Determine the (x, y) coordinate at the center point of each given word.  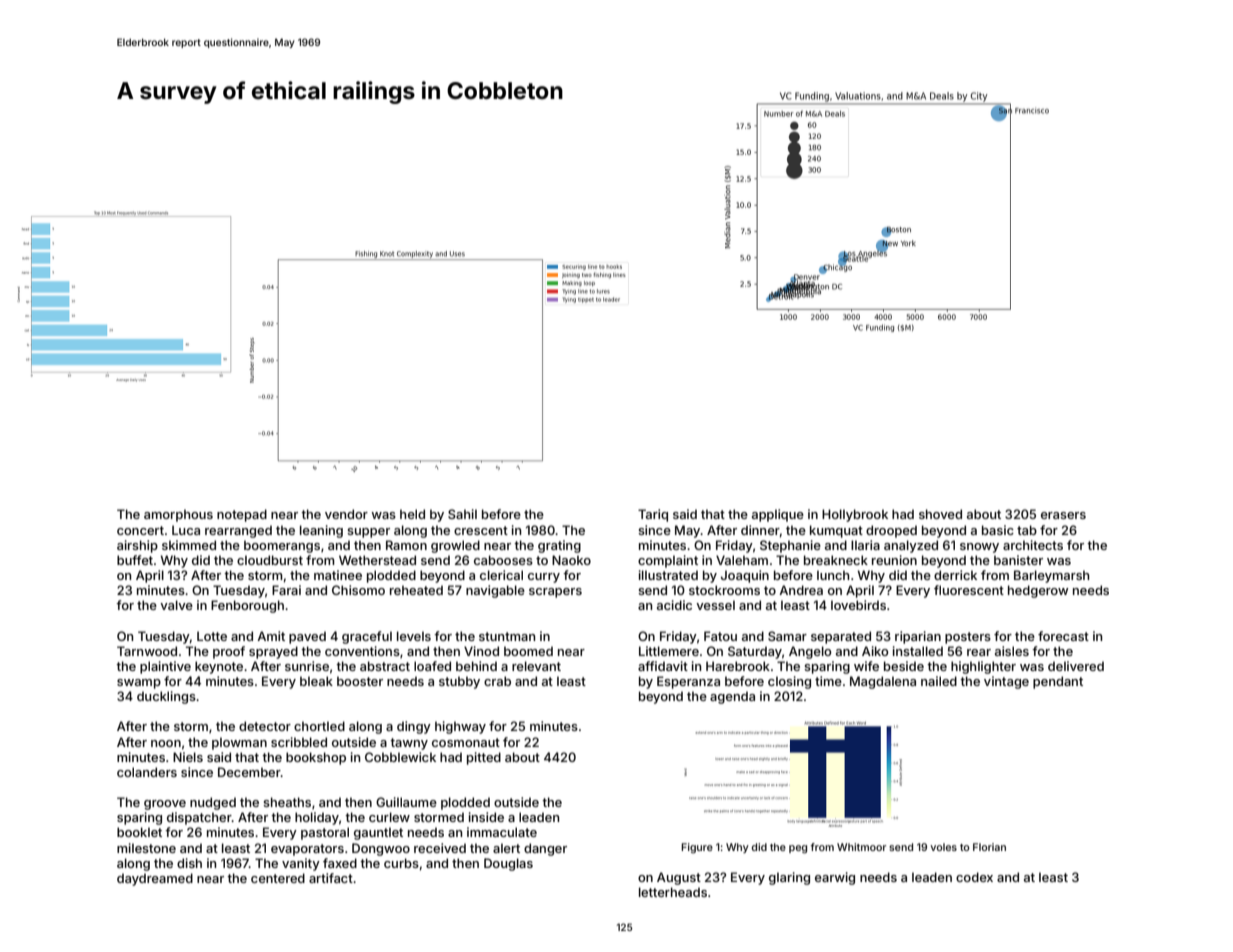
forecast (1063, 636)
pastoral (325, 833)
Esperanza (688, 682)
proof (229, 652)
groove (165, 805)
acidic (674, 605)
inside (486, 817)
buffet (135, 560)
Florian (989, 847)
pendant (1058, 682)
